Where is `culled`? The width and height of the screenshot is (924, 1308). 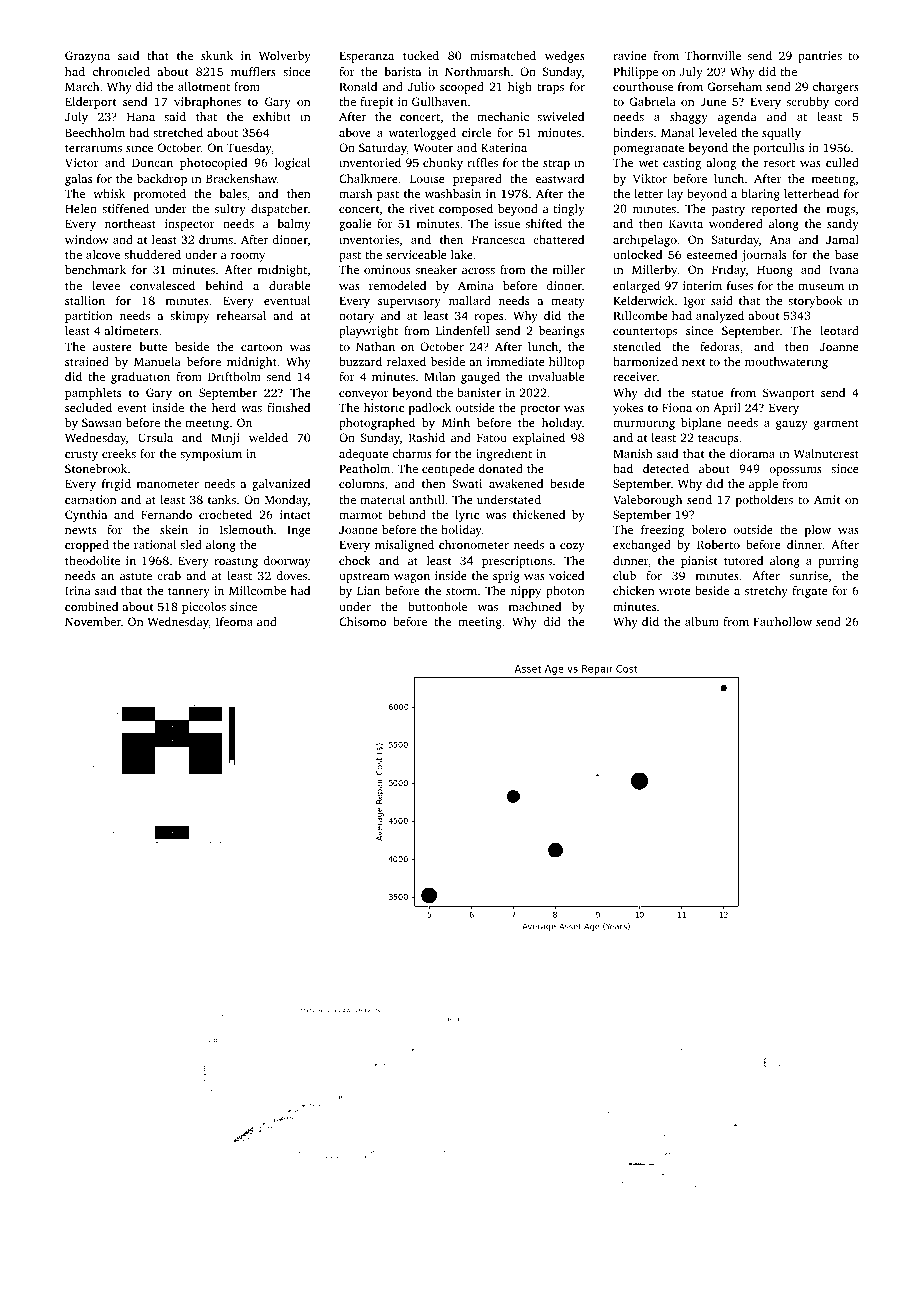 culled is located at coordinates (842, 162).
